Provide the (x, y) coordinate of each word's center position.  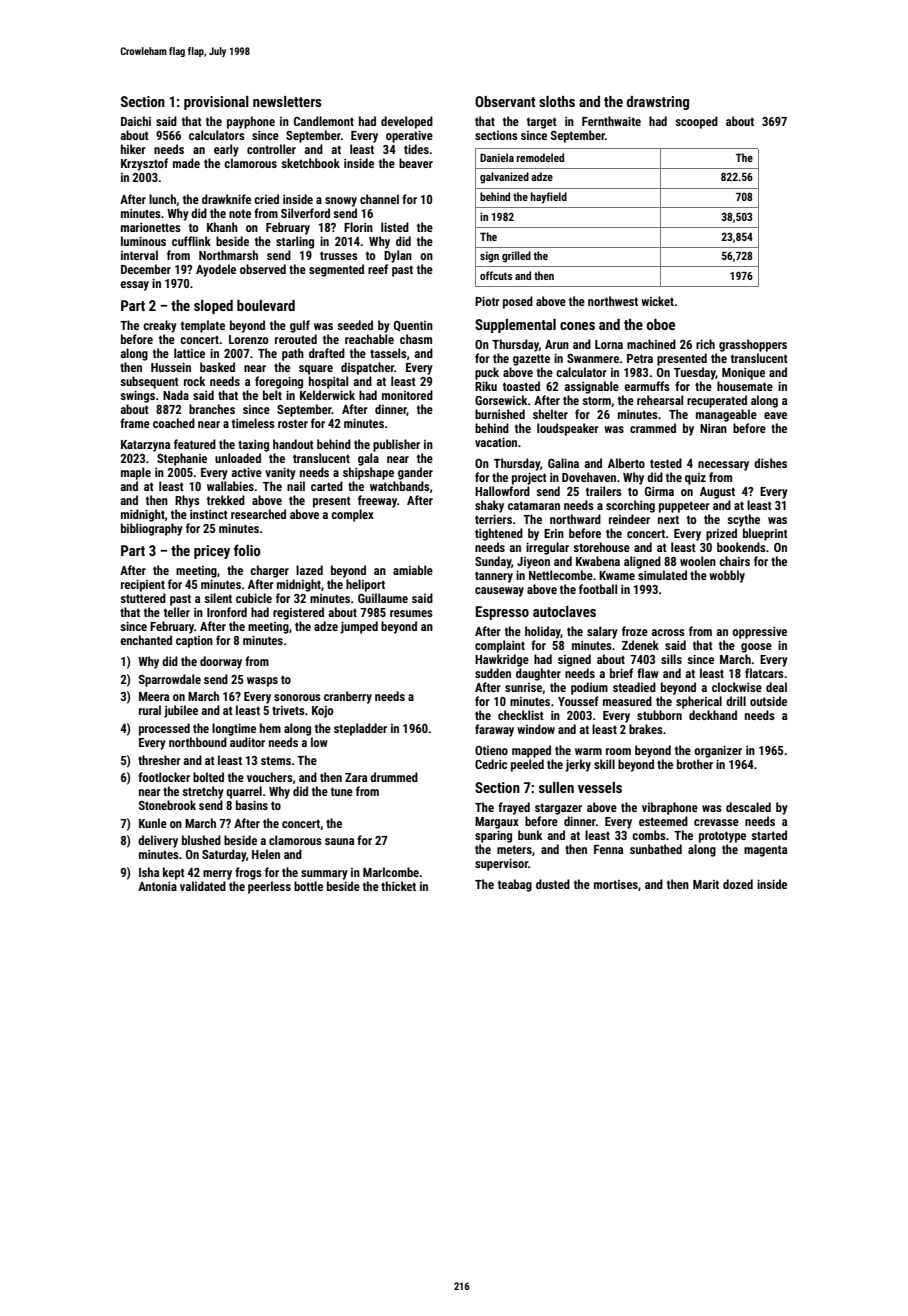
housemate (745, 386)
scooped (696, 122)
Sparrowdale (170, 680)
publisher (396, 445)
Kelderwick (327, 395)
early (226, 150)
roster (293, 423)
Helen (266, 854)
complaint (500, 646)
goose (756, 648)
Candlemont (324, 121)
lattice (189, 353)
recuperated (717, 401)
